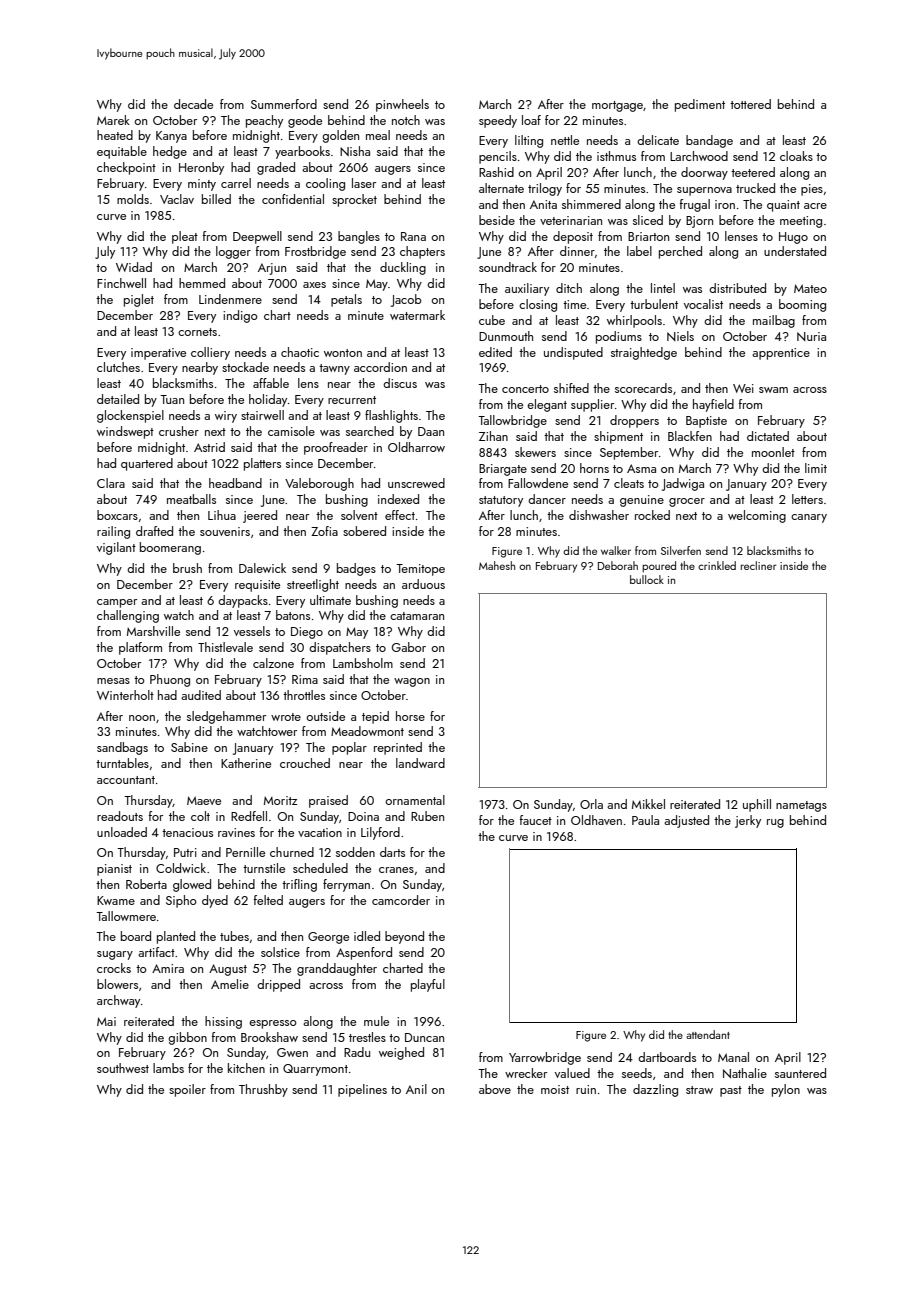 The image size is (924, 1308). What do you see at coordinates (536, 820) in the page?
I see `faucet` at bounding box center [536, 820].
